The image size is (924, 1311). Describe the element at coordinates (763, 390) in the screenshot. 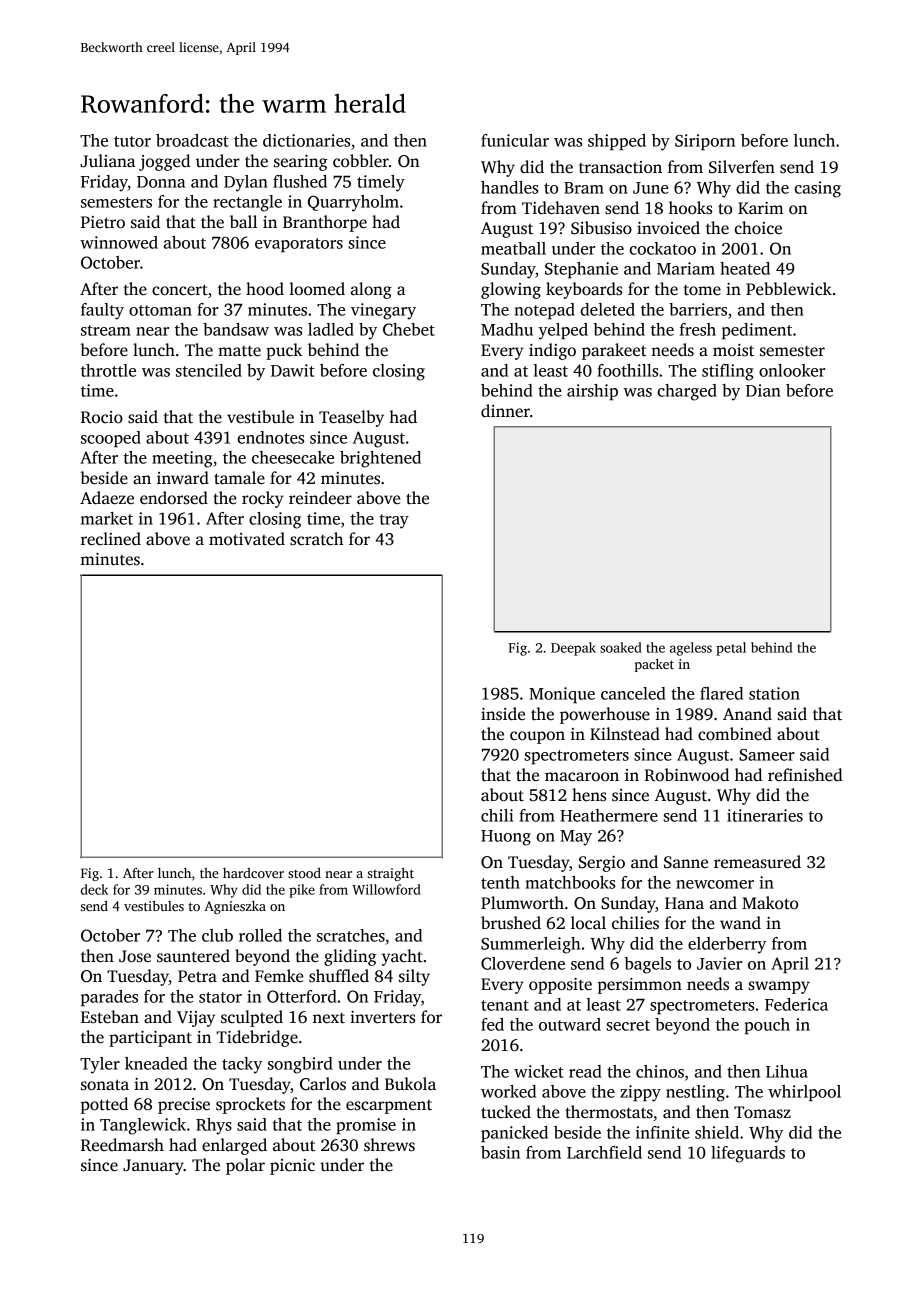

I see `Dian` at that location.
